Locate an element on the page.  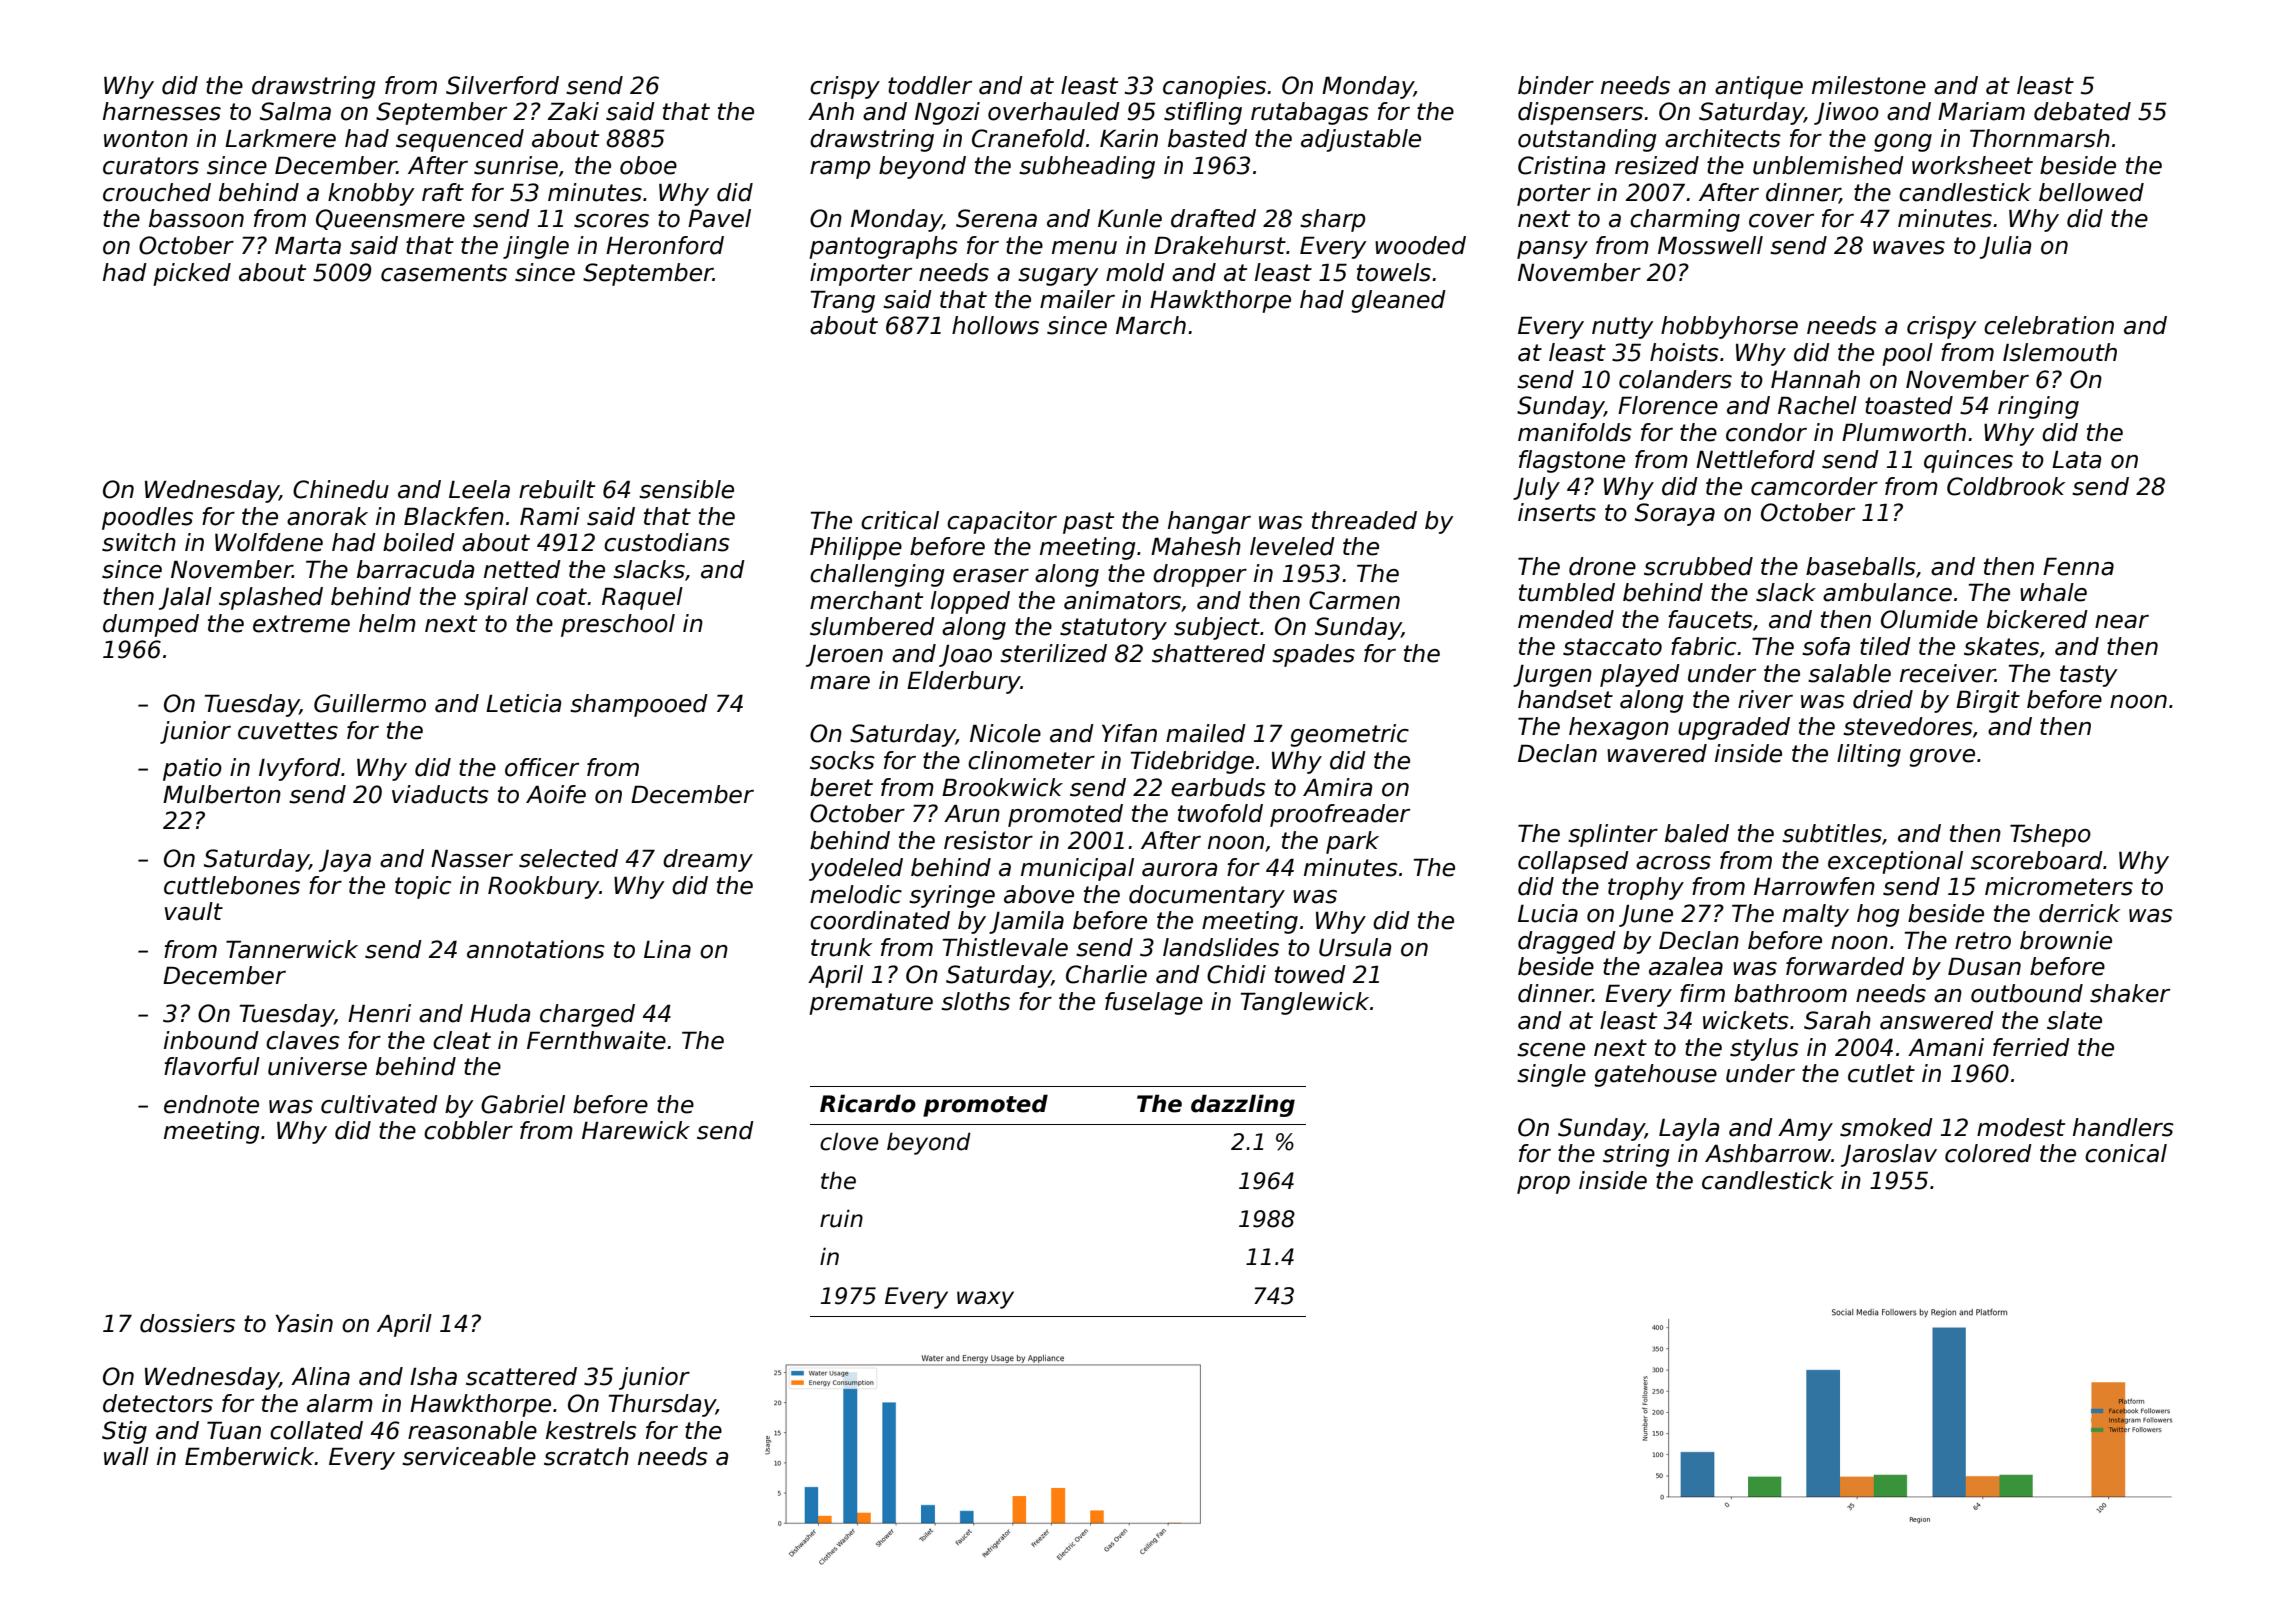
Lata is located at coordinates (2076, 460).
